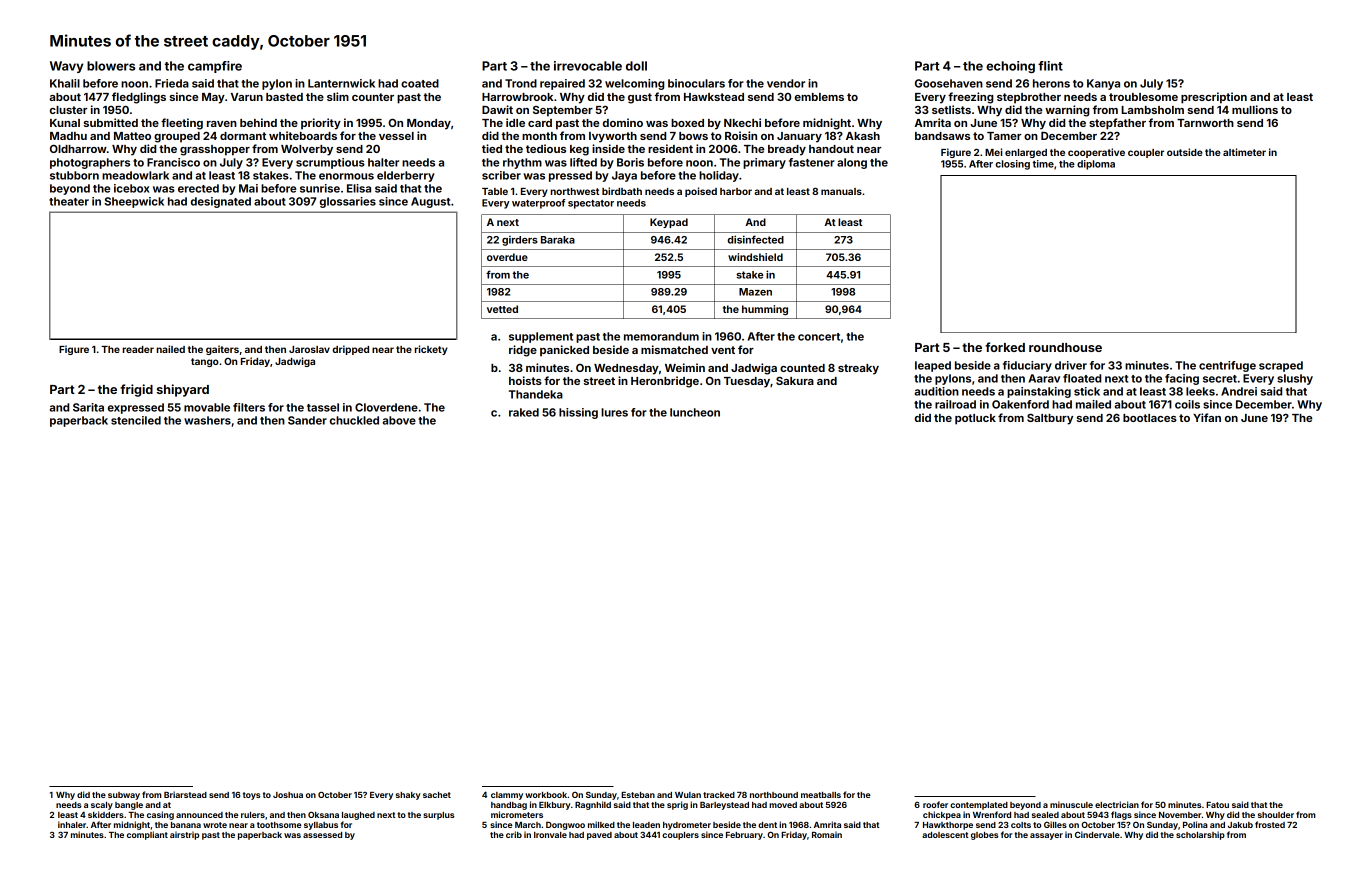 This page has width=1372, height=887. What do you see at coordinates (215, 67) in the page?
I see `campfire` at bounding box center [215, 67].
